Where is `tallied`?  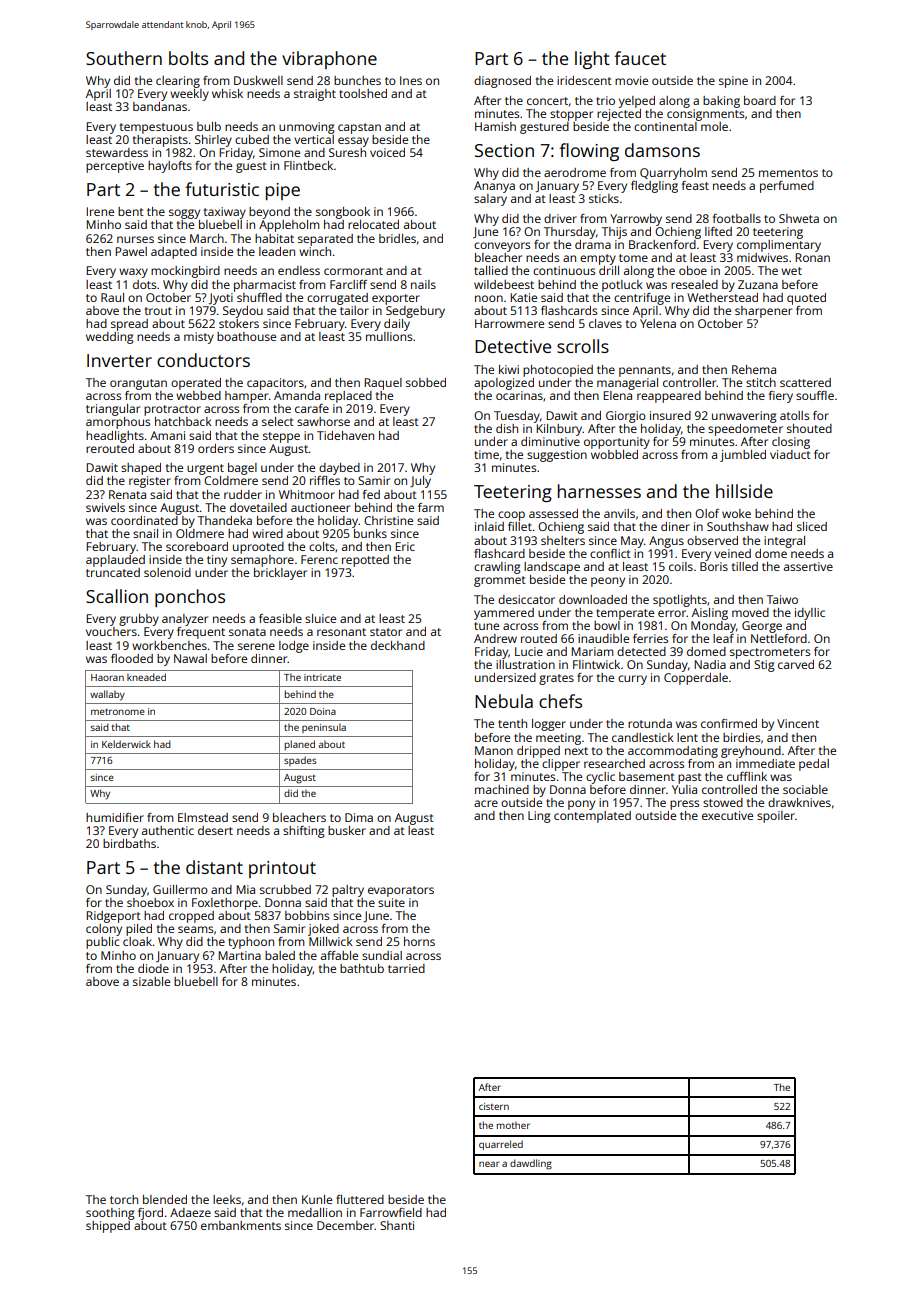
tallied is located at coordinates (491, 270).
